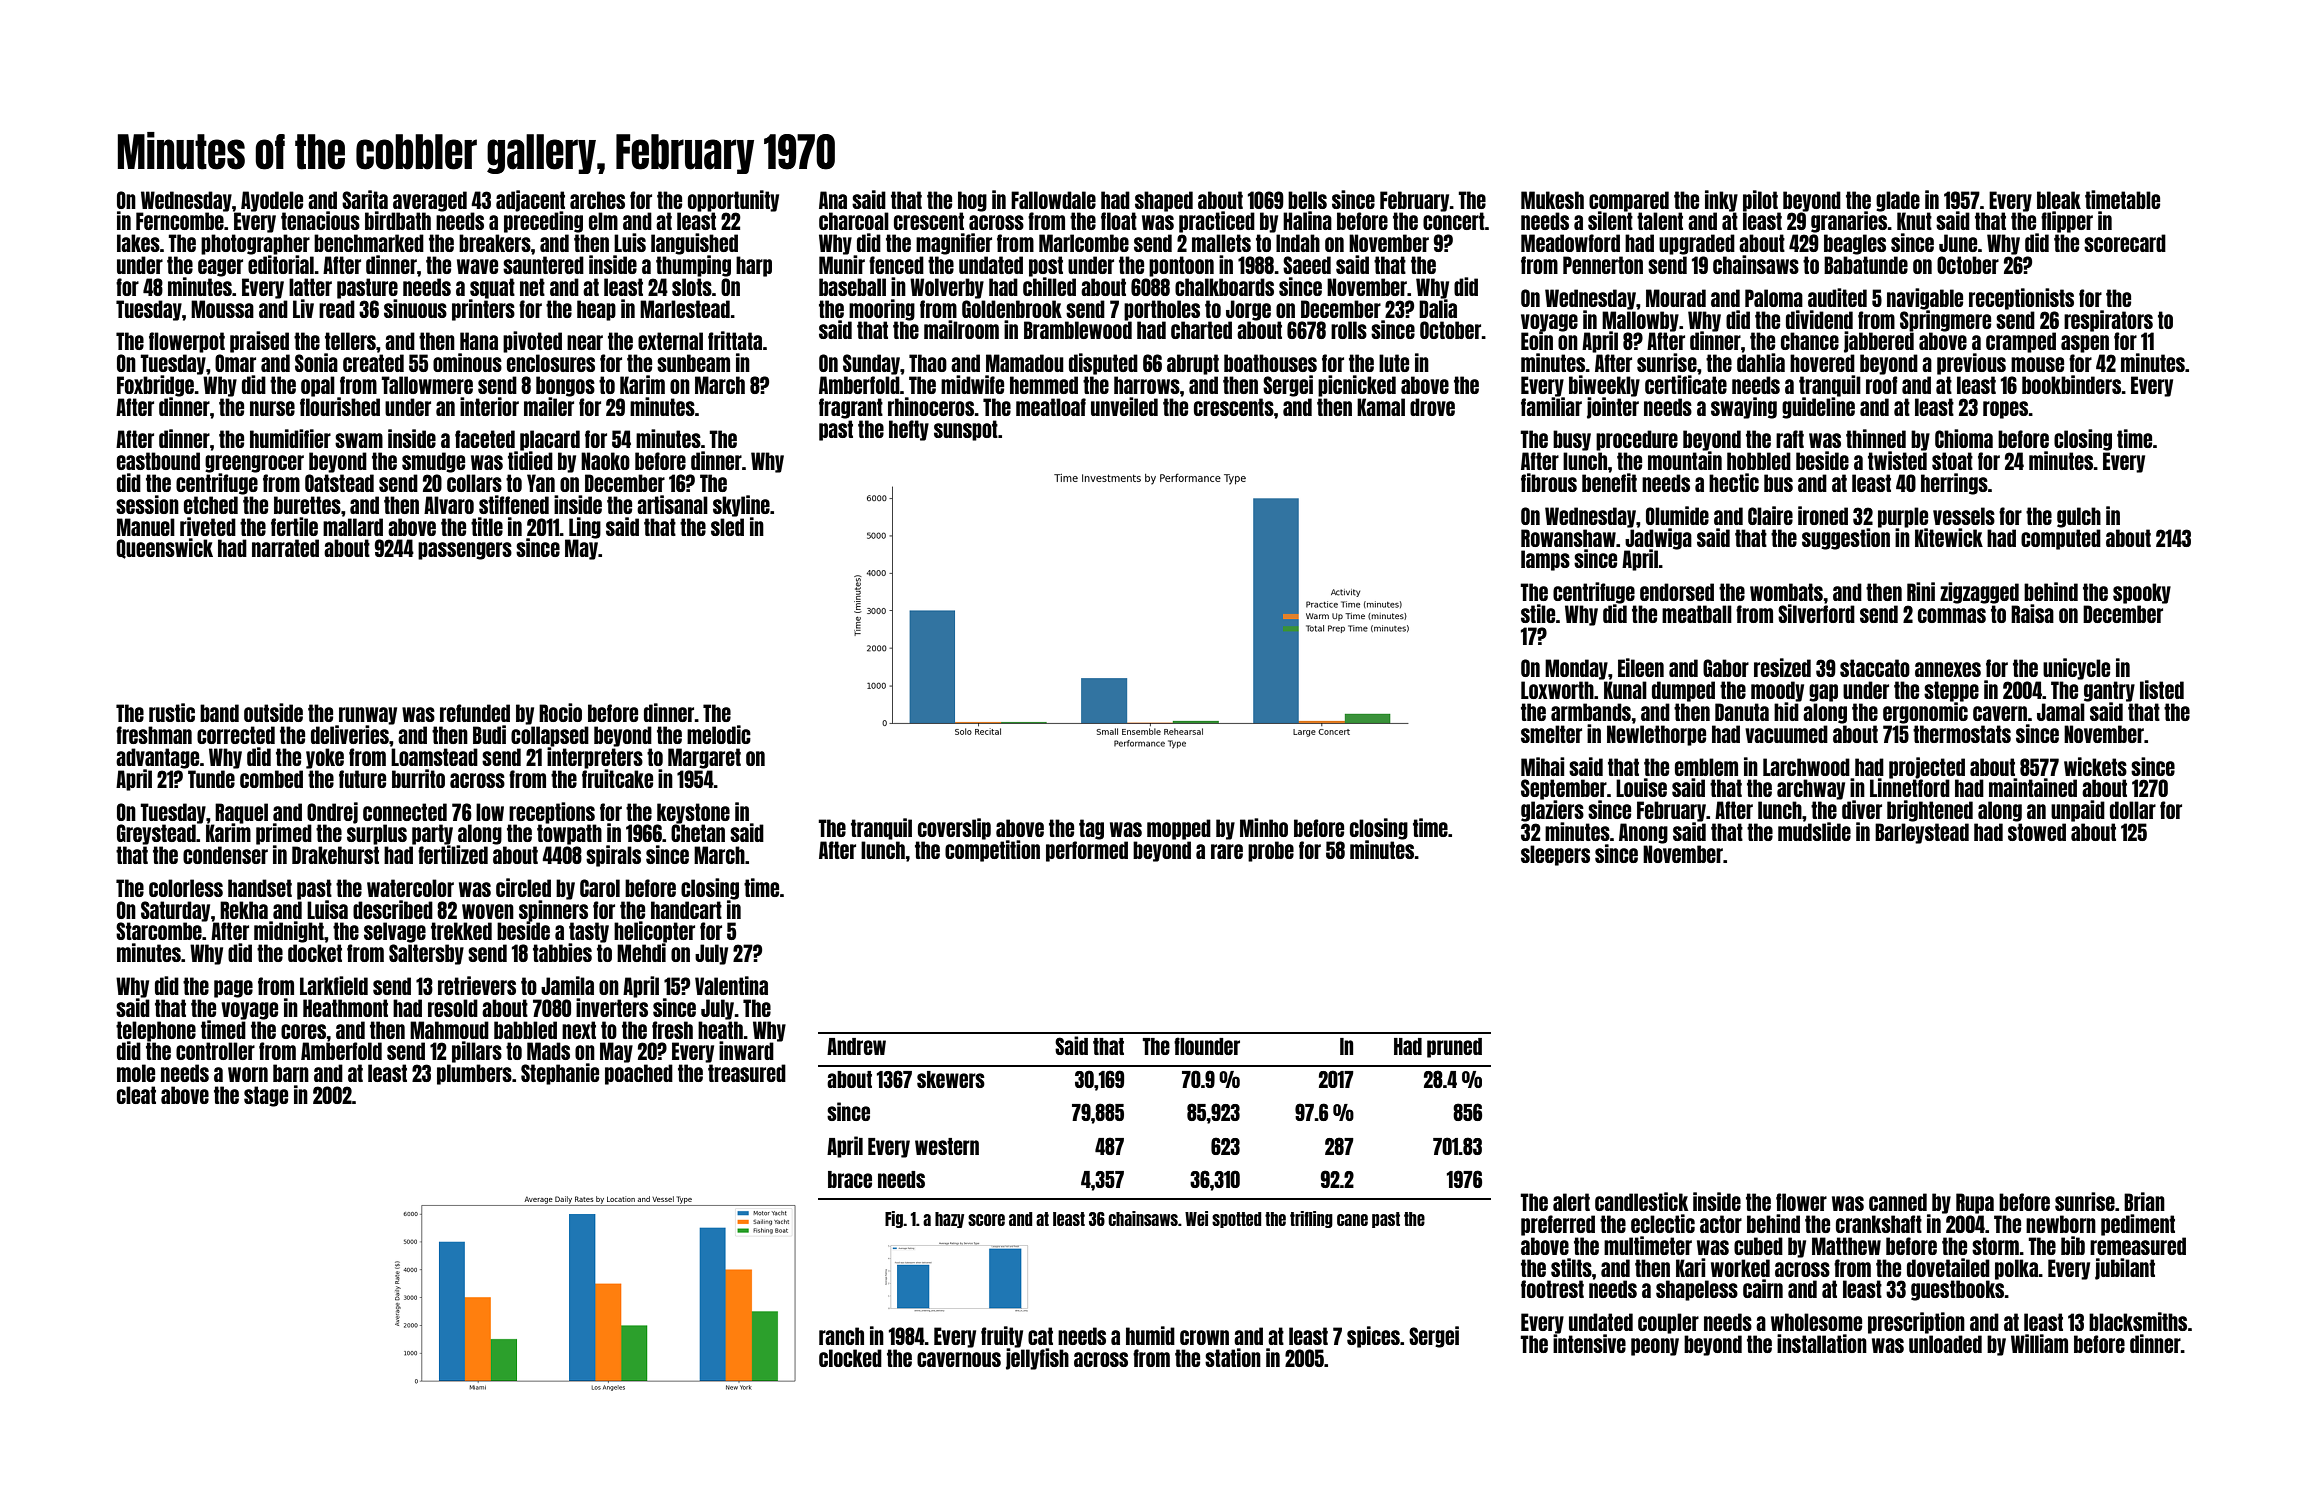  What do you see at coordinates (947, 1146) in the screenshot?
I see `western` at bounding box center [947, 1146].
